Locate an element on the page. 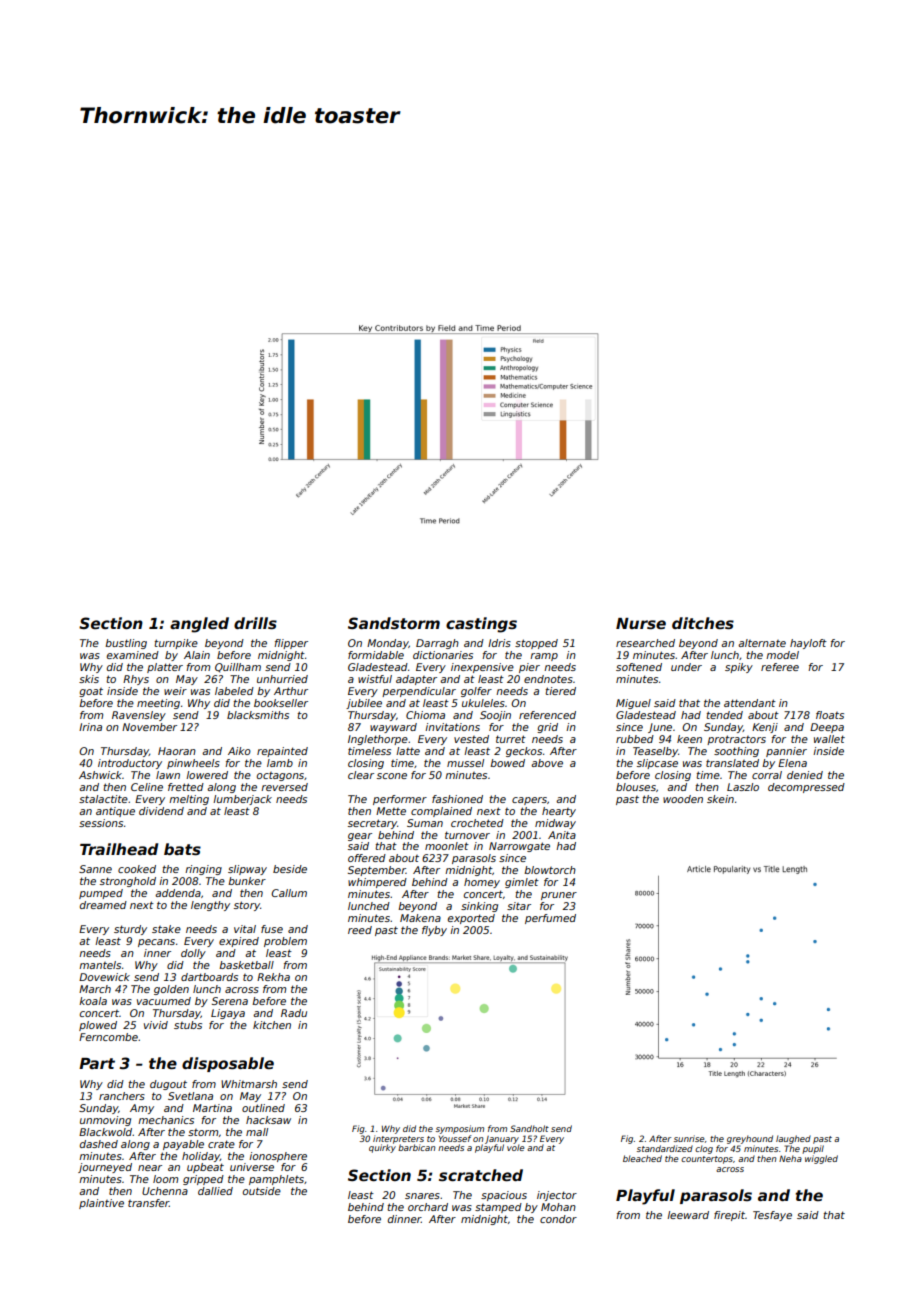 This document has width=924, height=1308. ditches is located at coordinates (703, 623).
